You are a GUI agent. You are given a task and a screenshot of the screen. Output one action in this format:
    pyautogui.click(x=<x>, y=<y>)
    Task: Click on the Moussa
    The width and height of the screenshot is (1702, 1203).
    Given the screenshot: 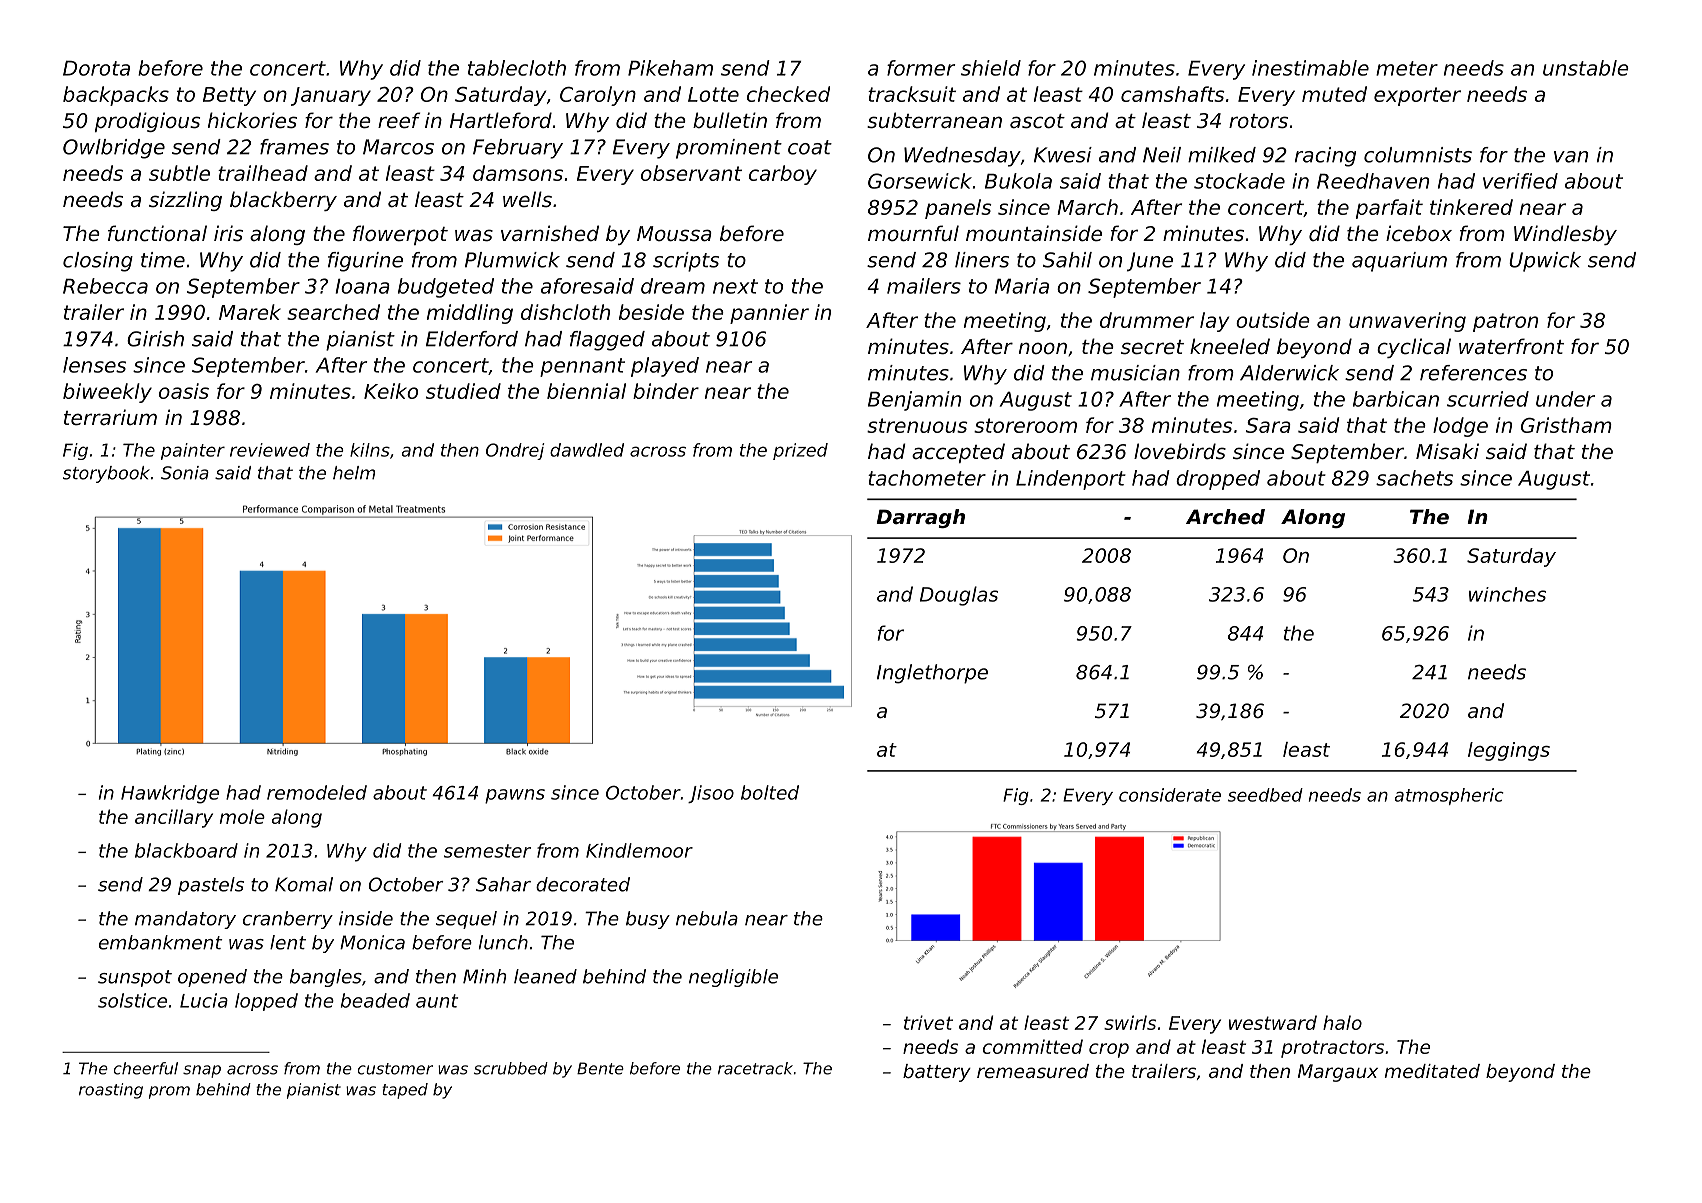 What is the action you would take?
    pyautogui.click(x=674, y=234)
